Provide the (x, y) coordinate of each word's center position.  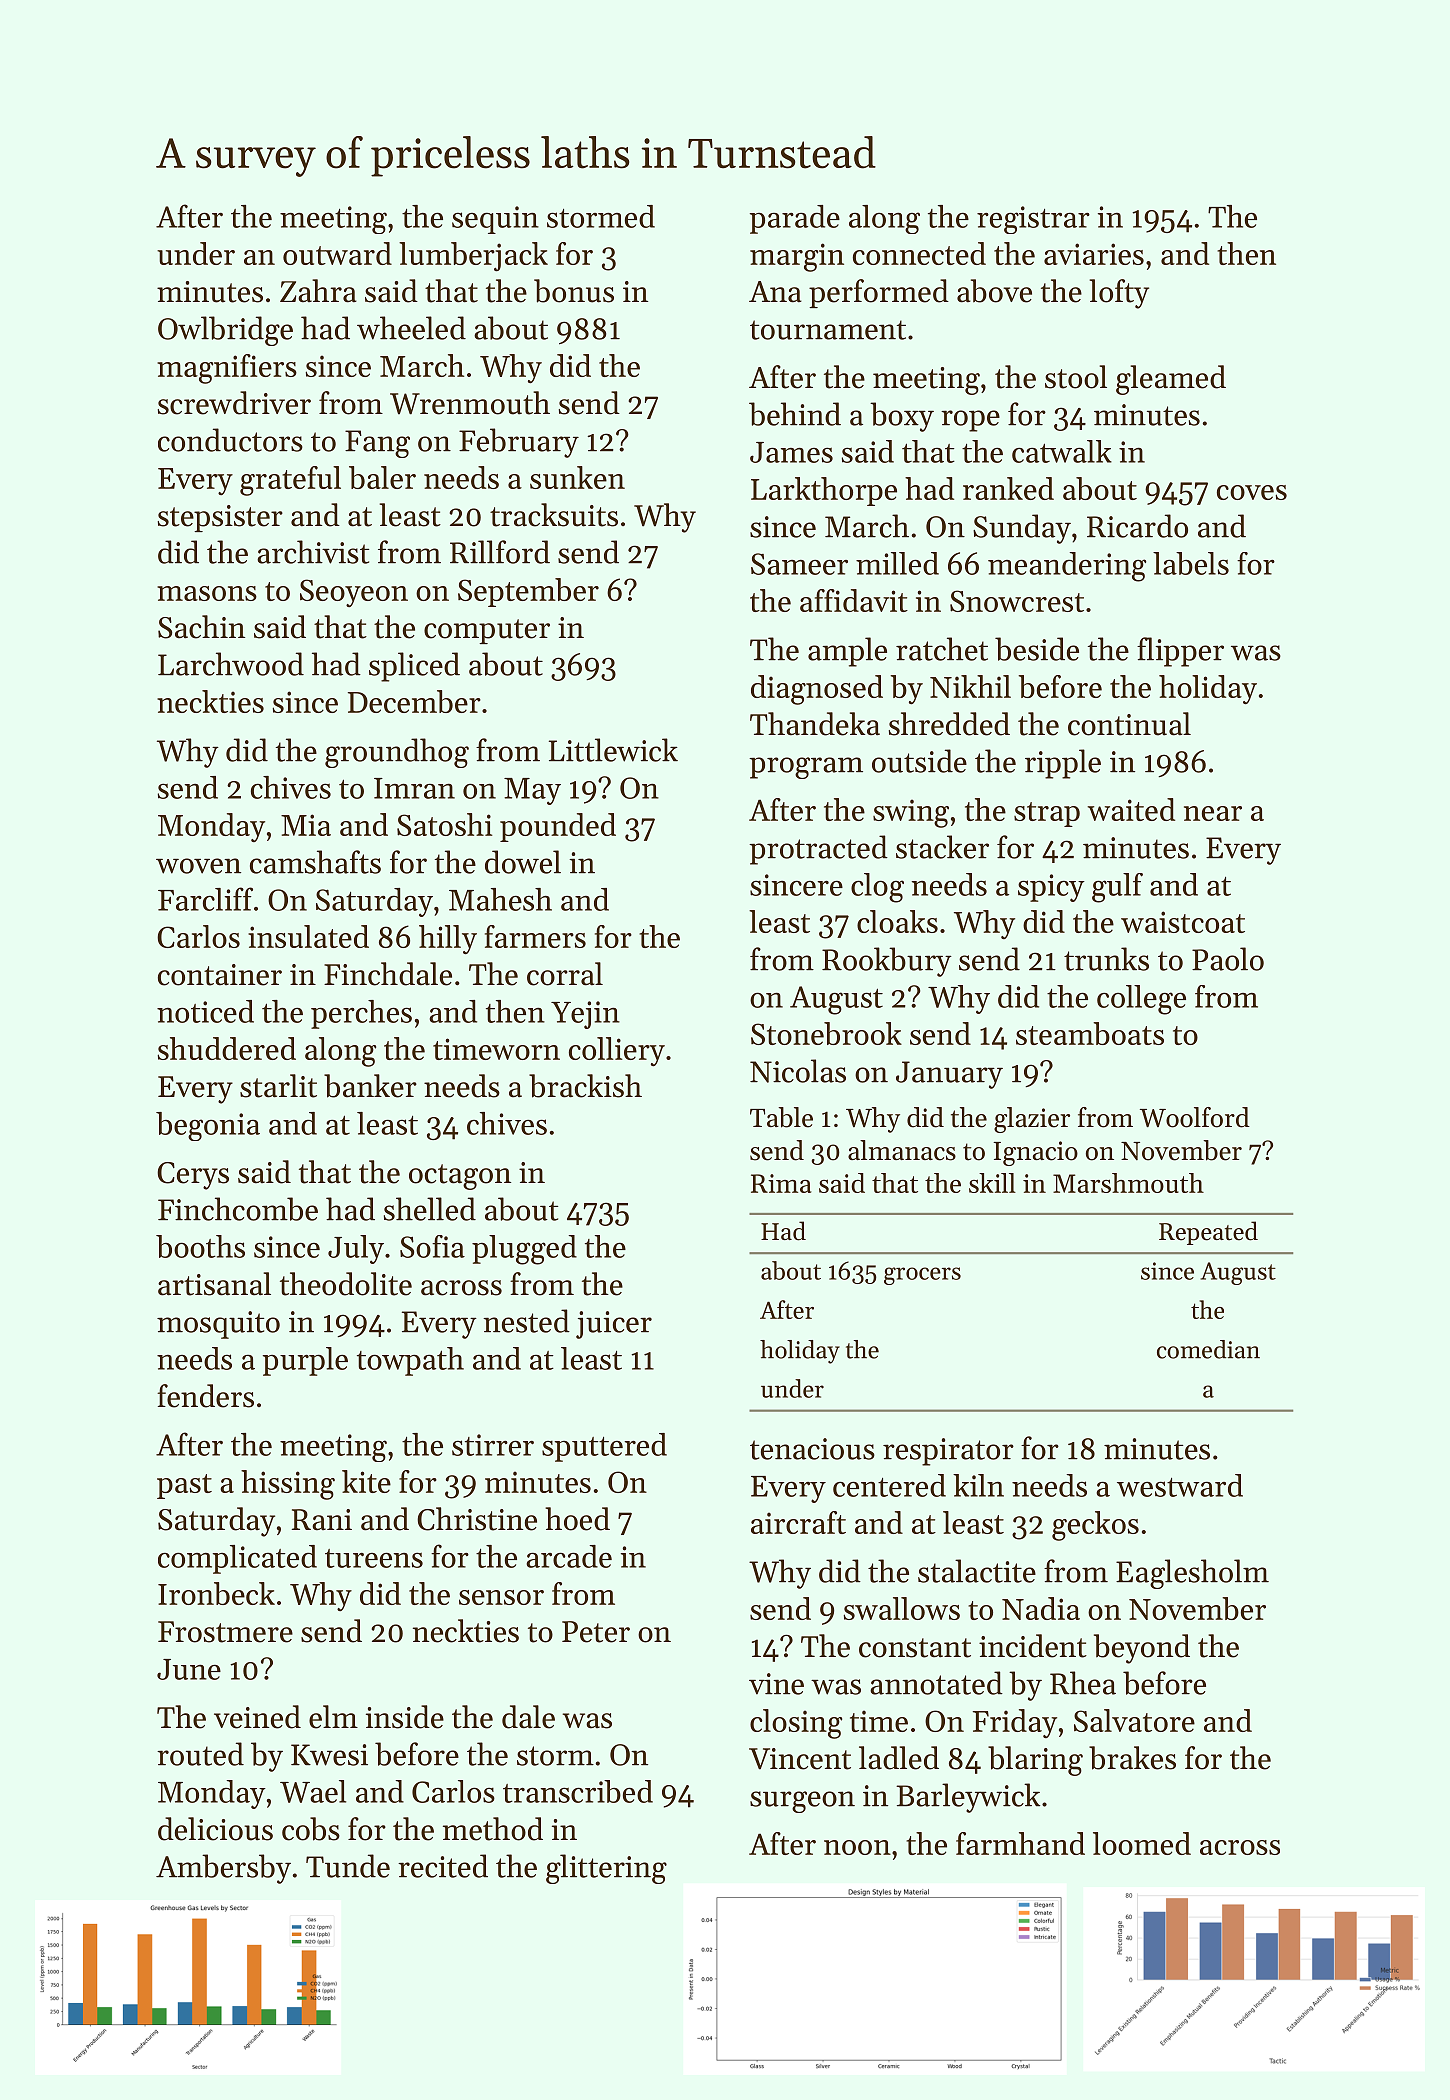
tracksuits (554, 515)
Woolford (1195, 1117)
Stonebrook (826, 1033)
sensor (501, 1597)
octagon (460, 1177)
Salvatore (1134, 1720)
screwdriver (234, 403)
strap (1047, 814)
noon (857, 1847)
